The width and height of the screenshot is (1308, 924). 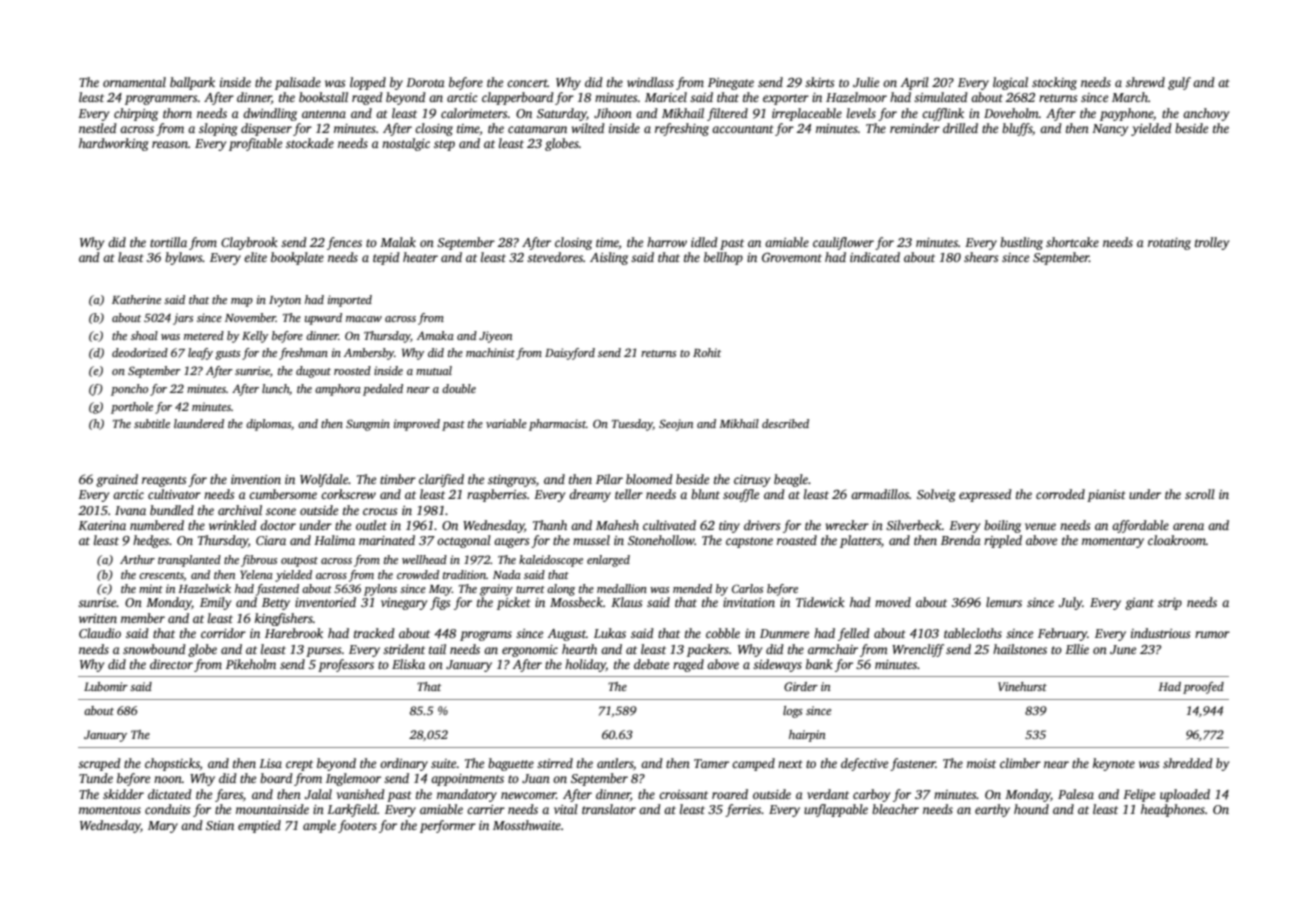 What do you see at coordinates (98, 128) in the screenshot?
I see `nestled` at bounding box center [98, 128].
